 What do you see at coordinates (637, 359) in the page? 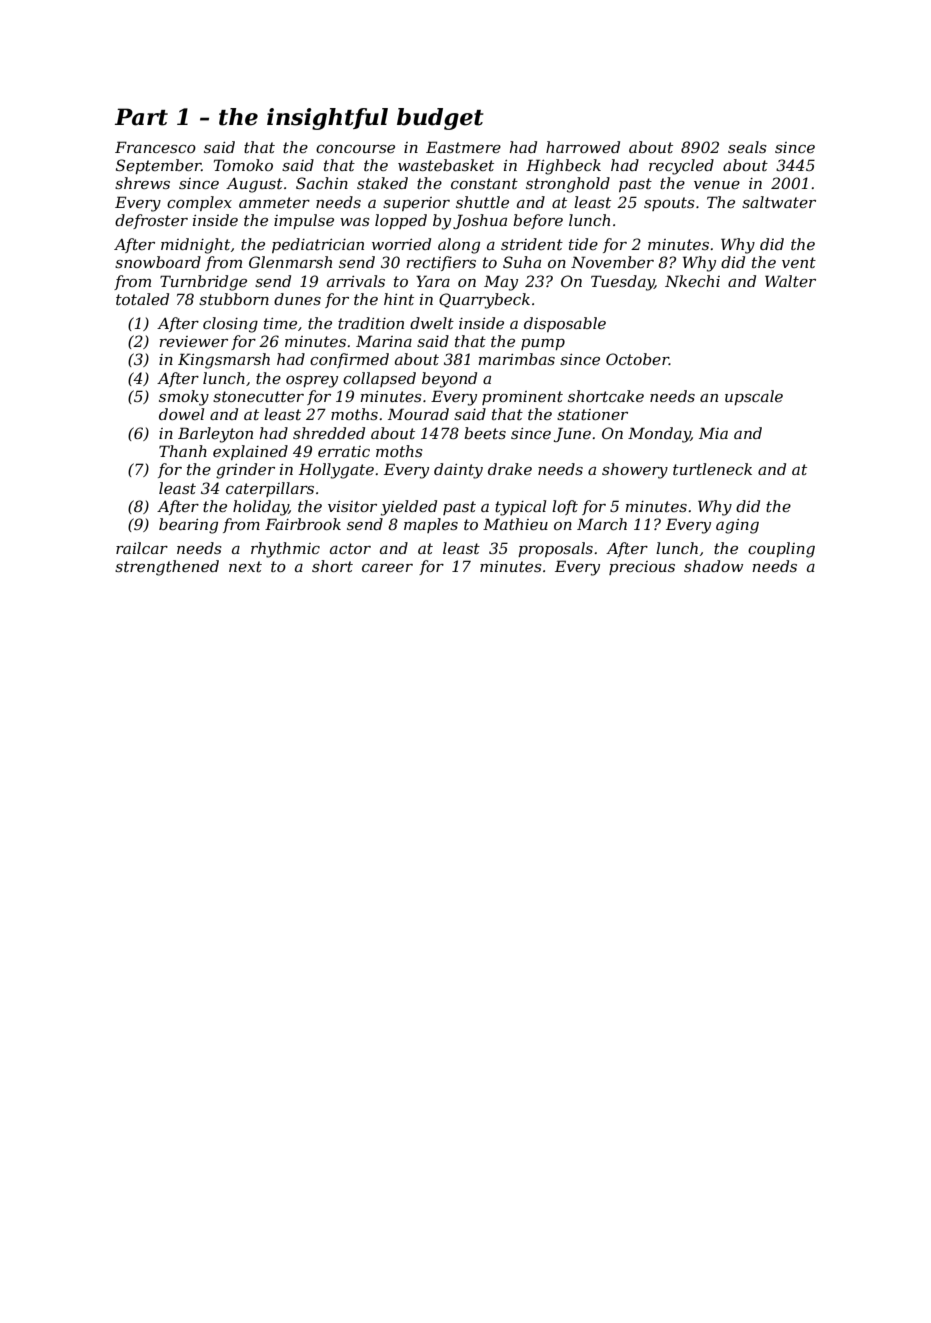
I see `October` at bounding box center [637, 359].
